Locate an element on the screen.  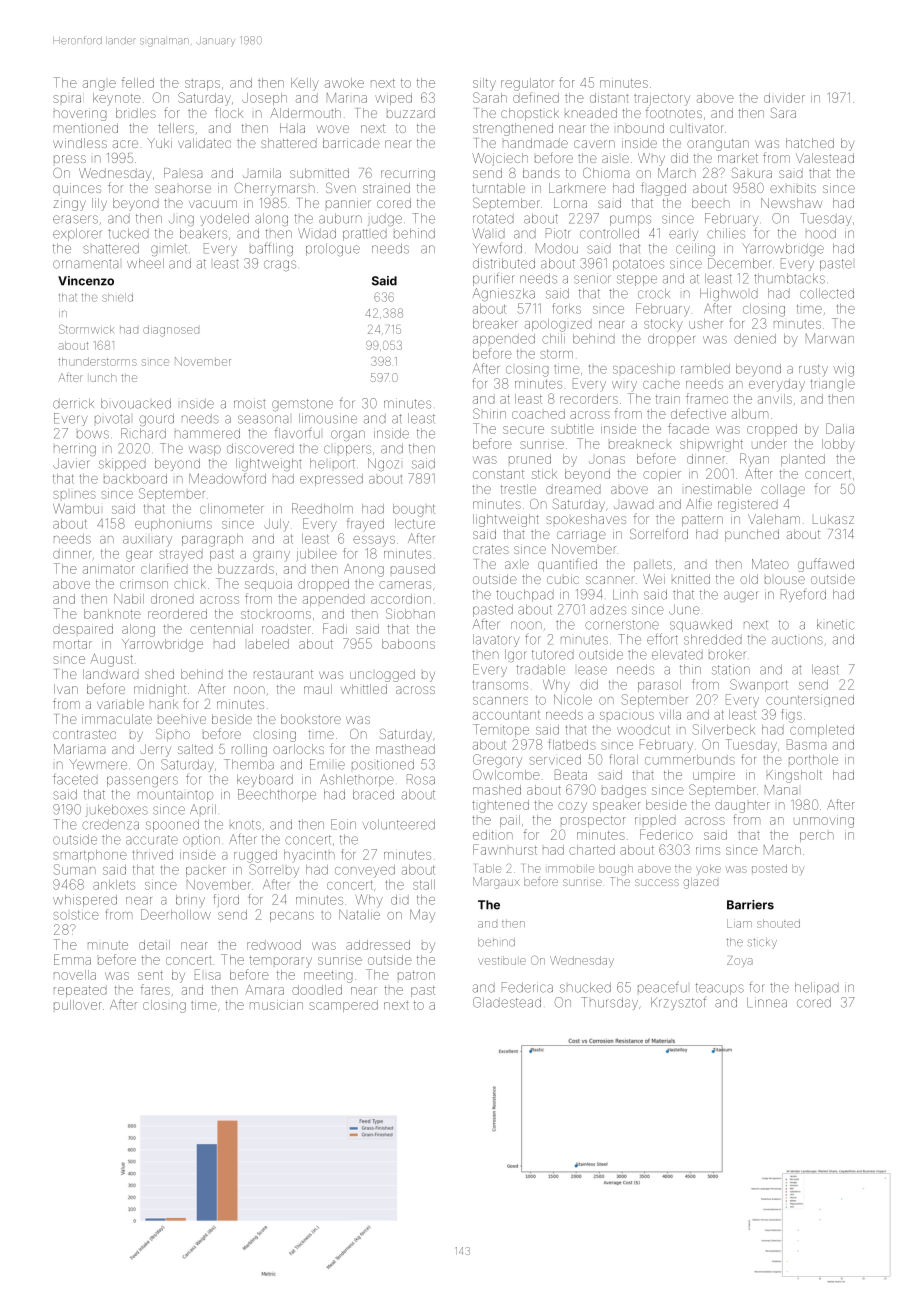
Zoya is located at coordinates (740, 961).
